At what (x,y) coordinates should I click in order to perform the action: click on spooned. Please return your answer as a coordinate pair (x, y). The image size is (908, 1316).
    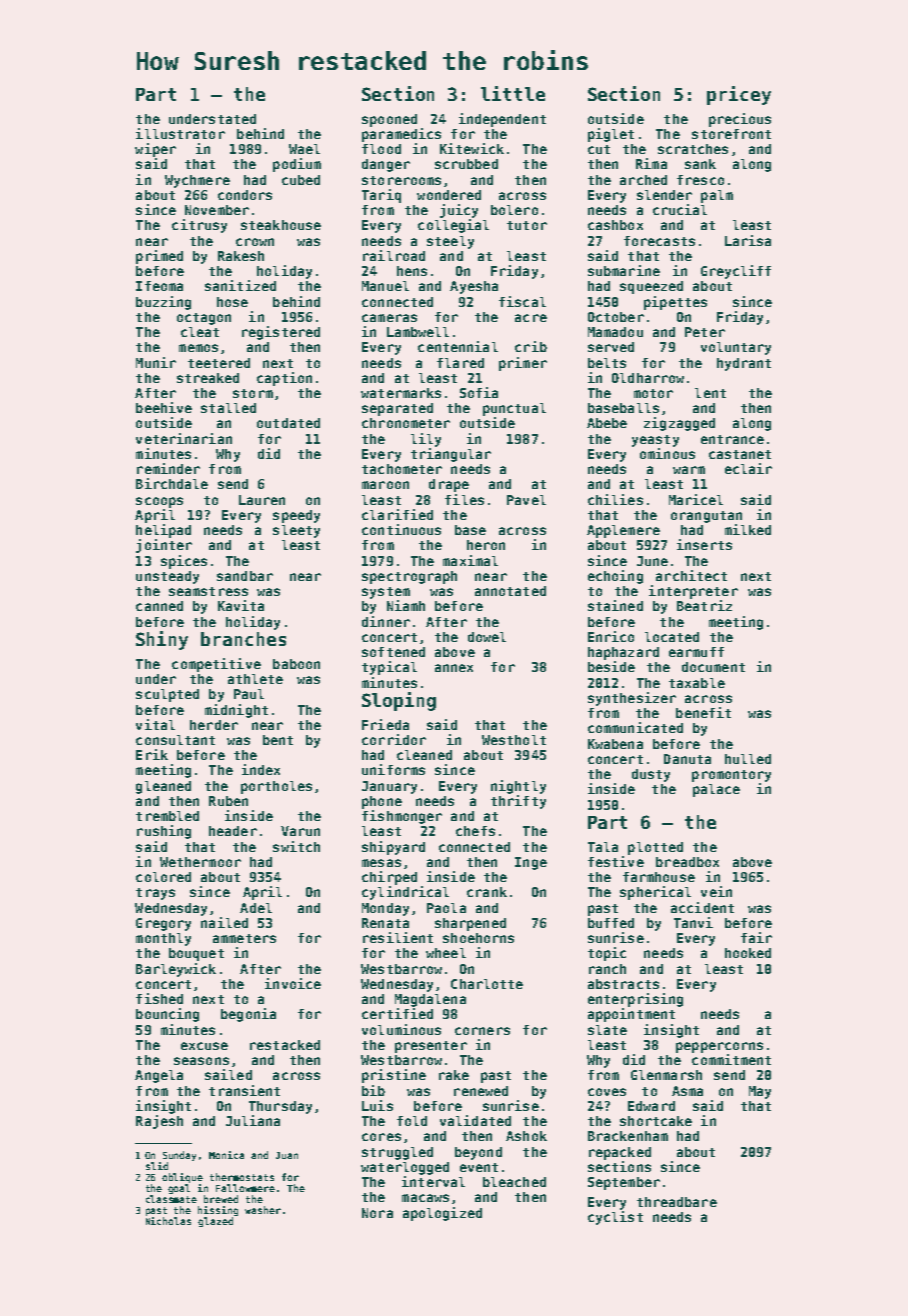
    Looking at the image, I should click on (389, 120).
